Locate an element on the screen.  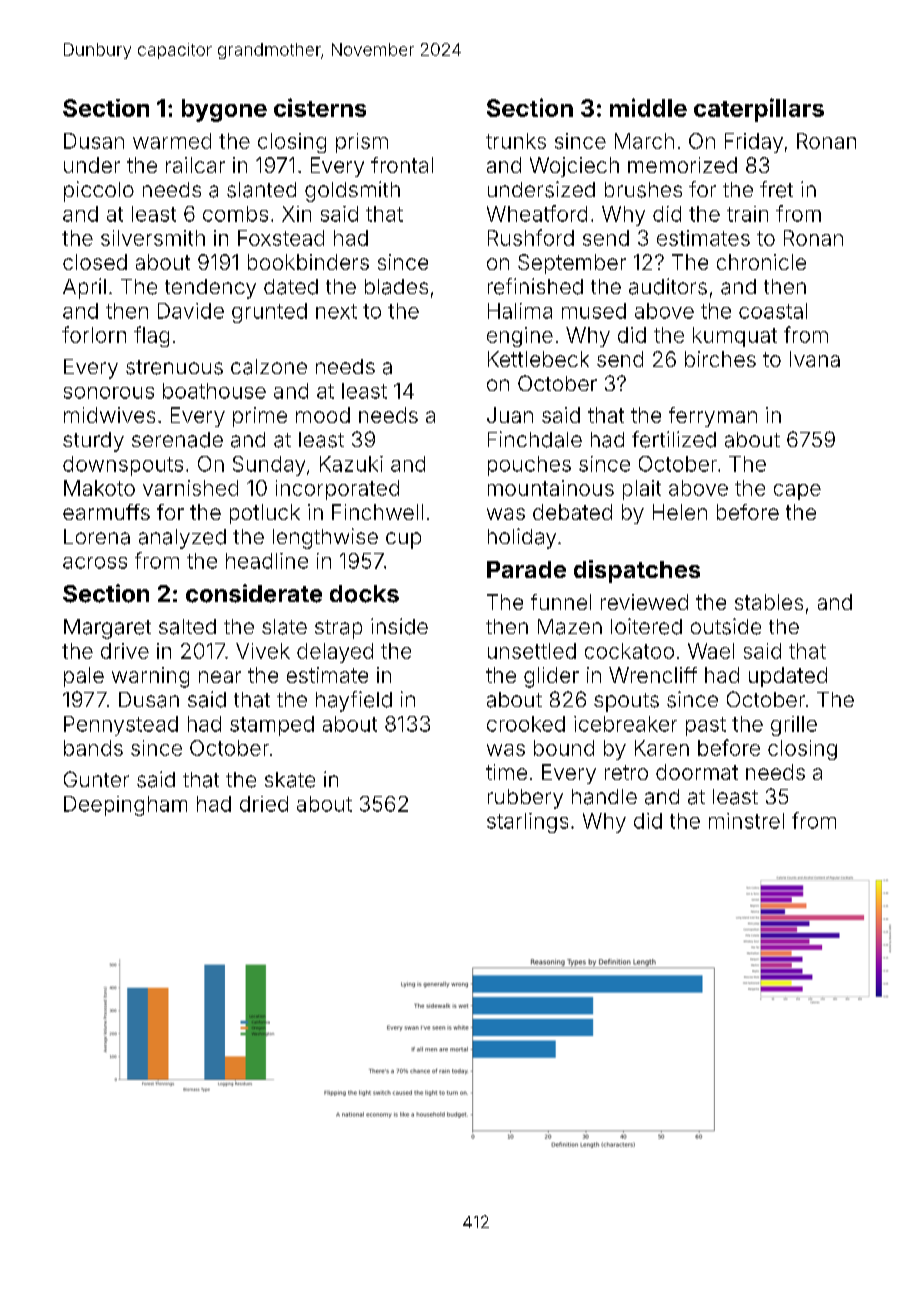
Lorena is located at coordinates (97, 537).
